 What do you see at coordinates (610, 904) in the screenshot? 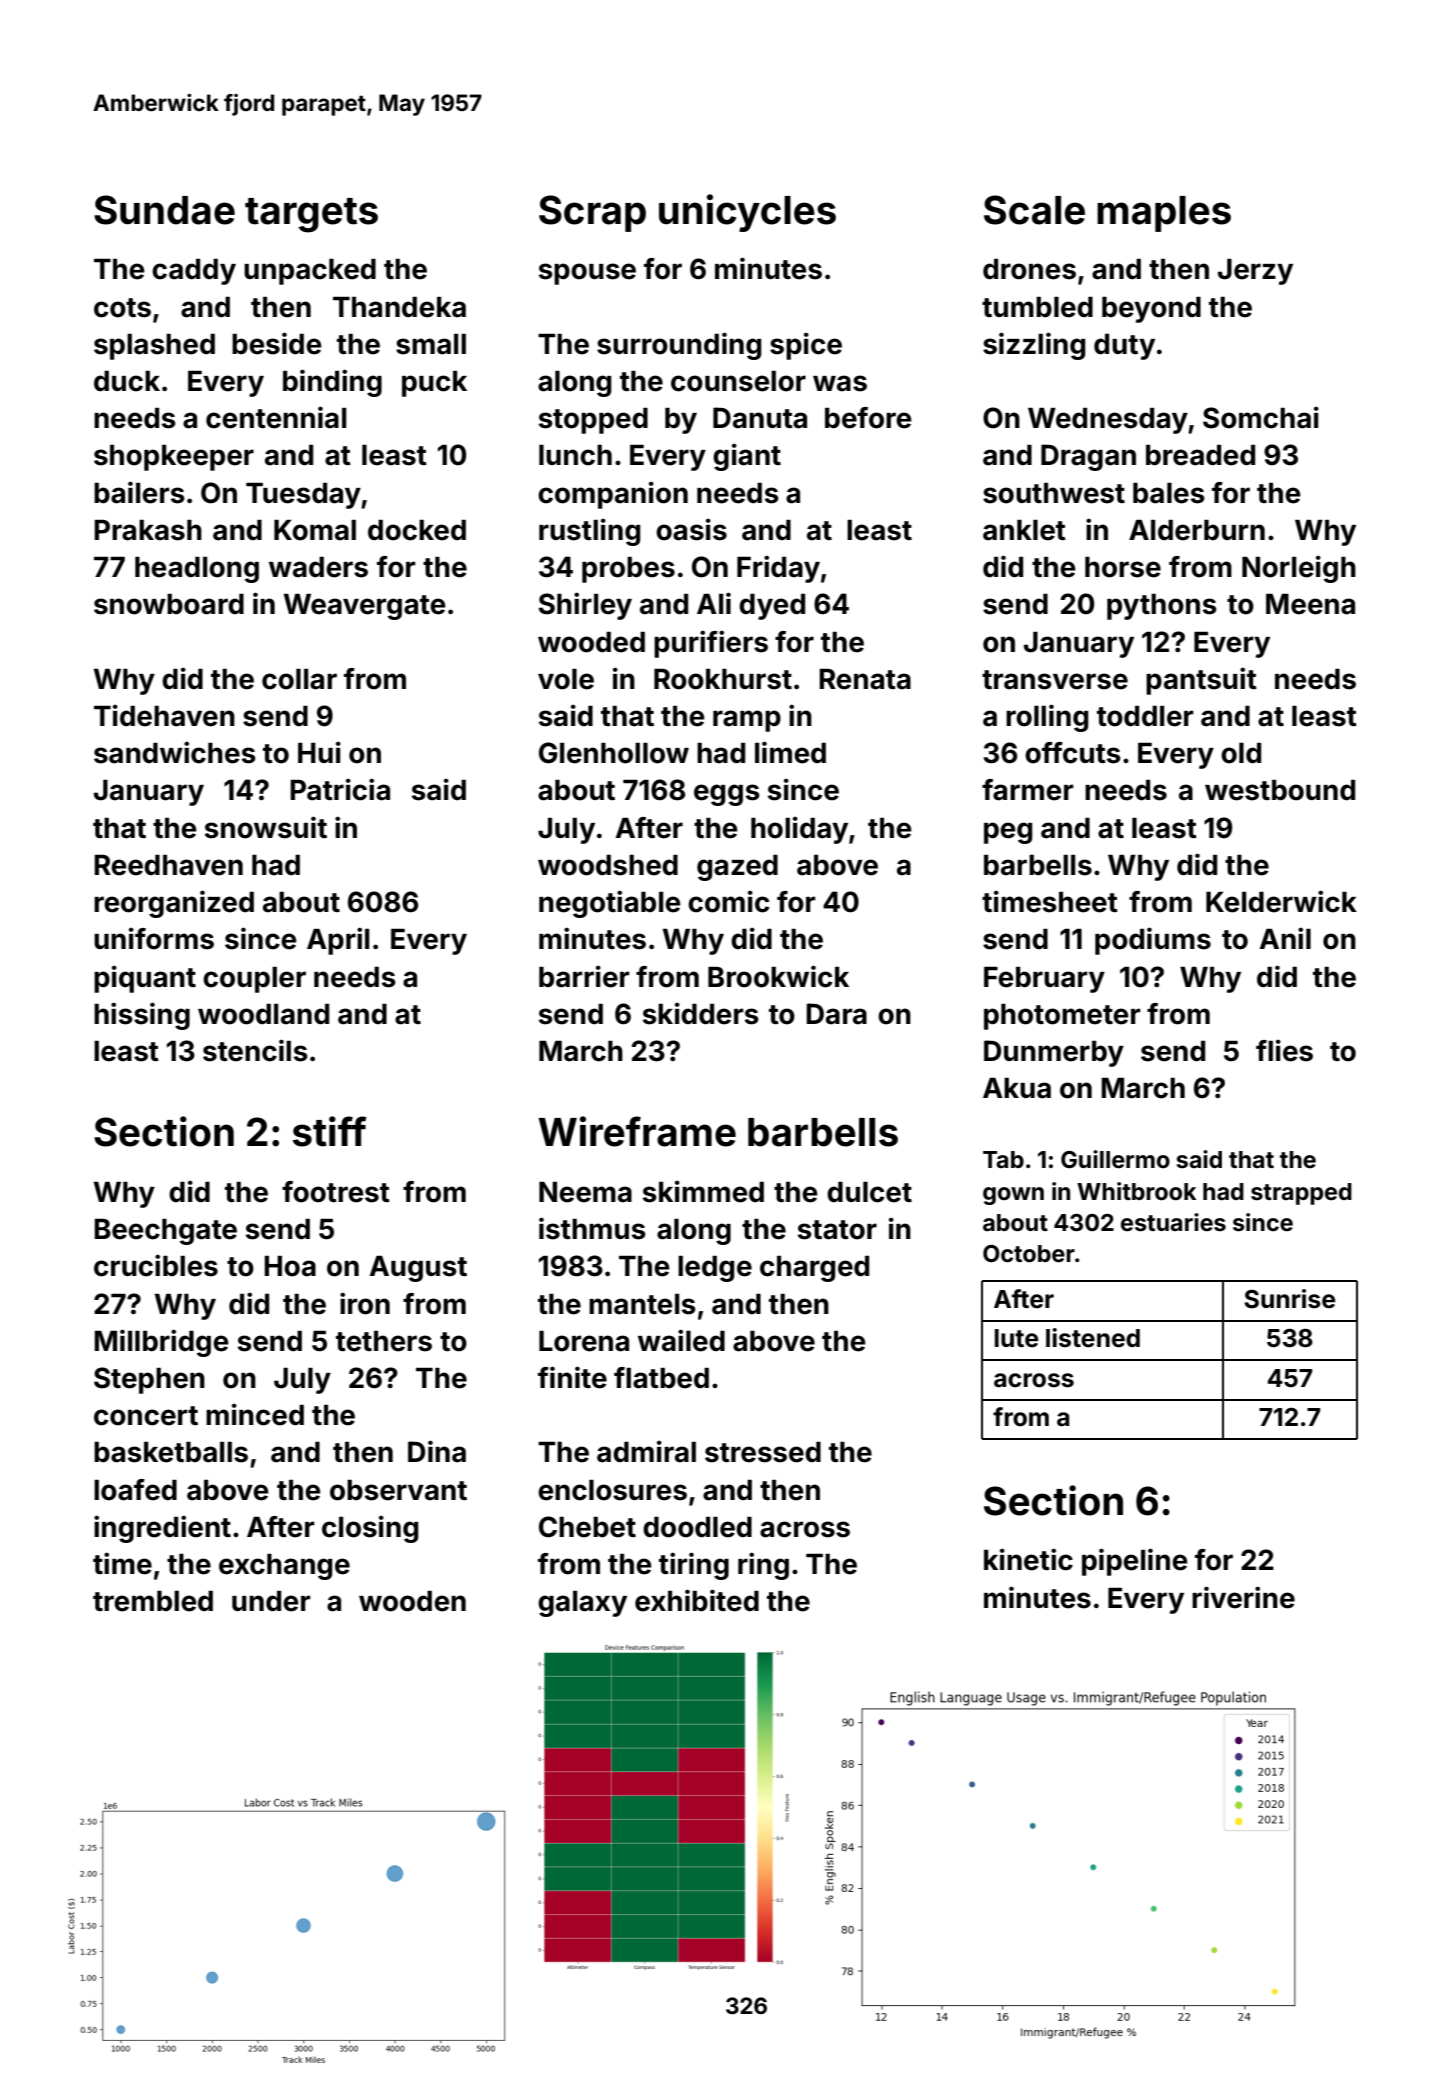
I see `negotiable` at bounding box center [610, 904].
